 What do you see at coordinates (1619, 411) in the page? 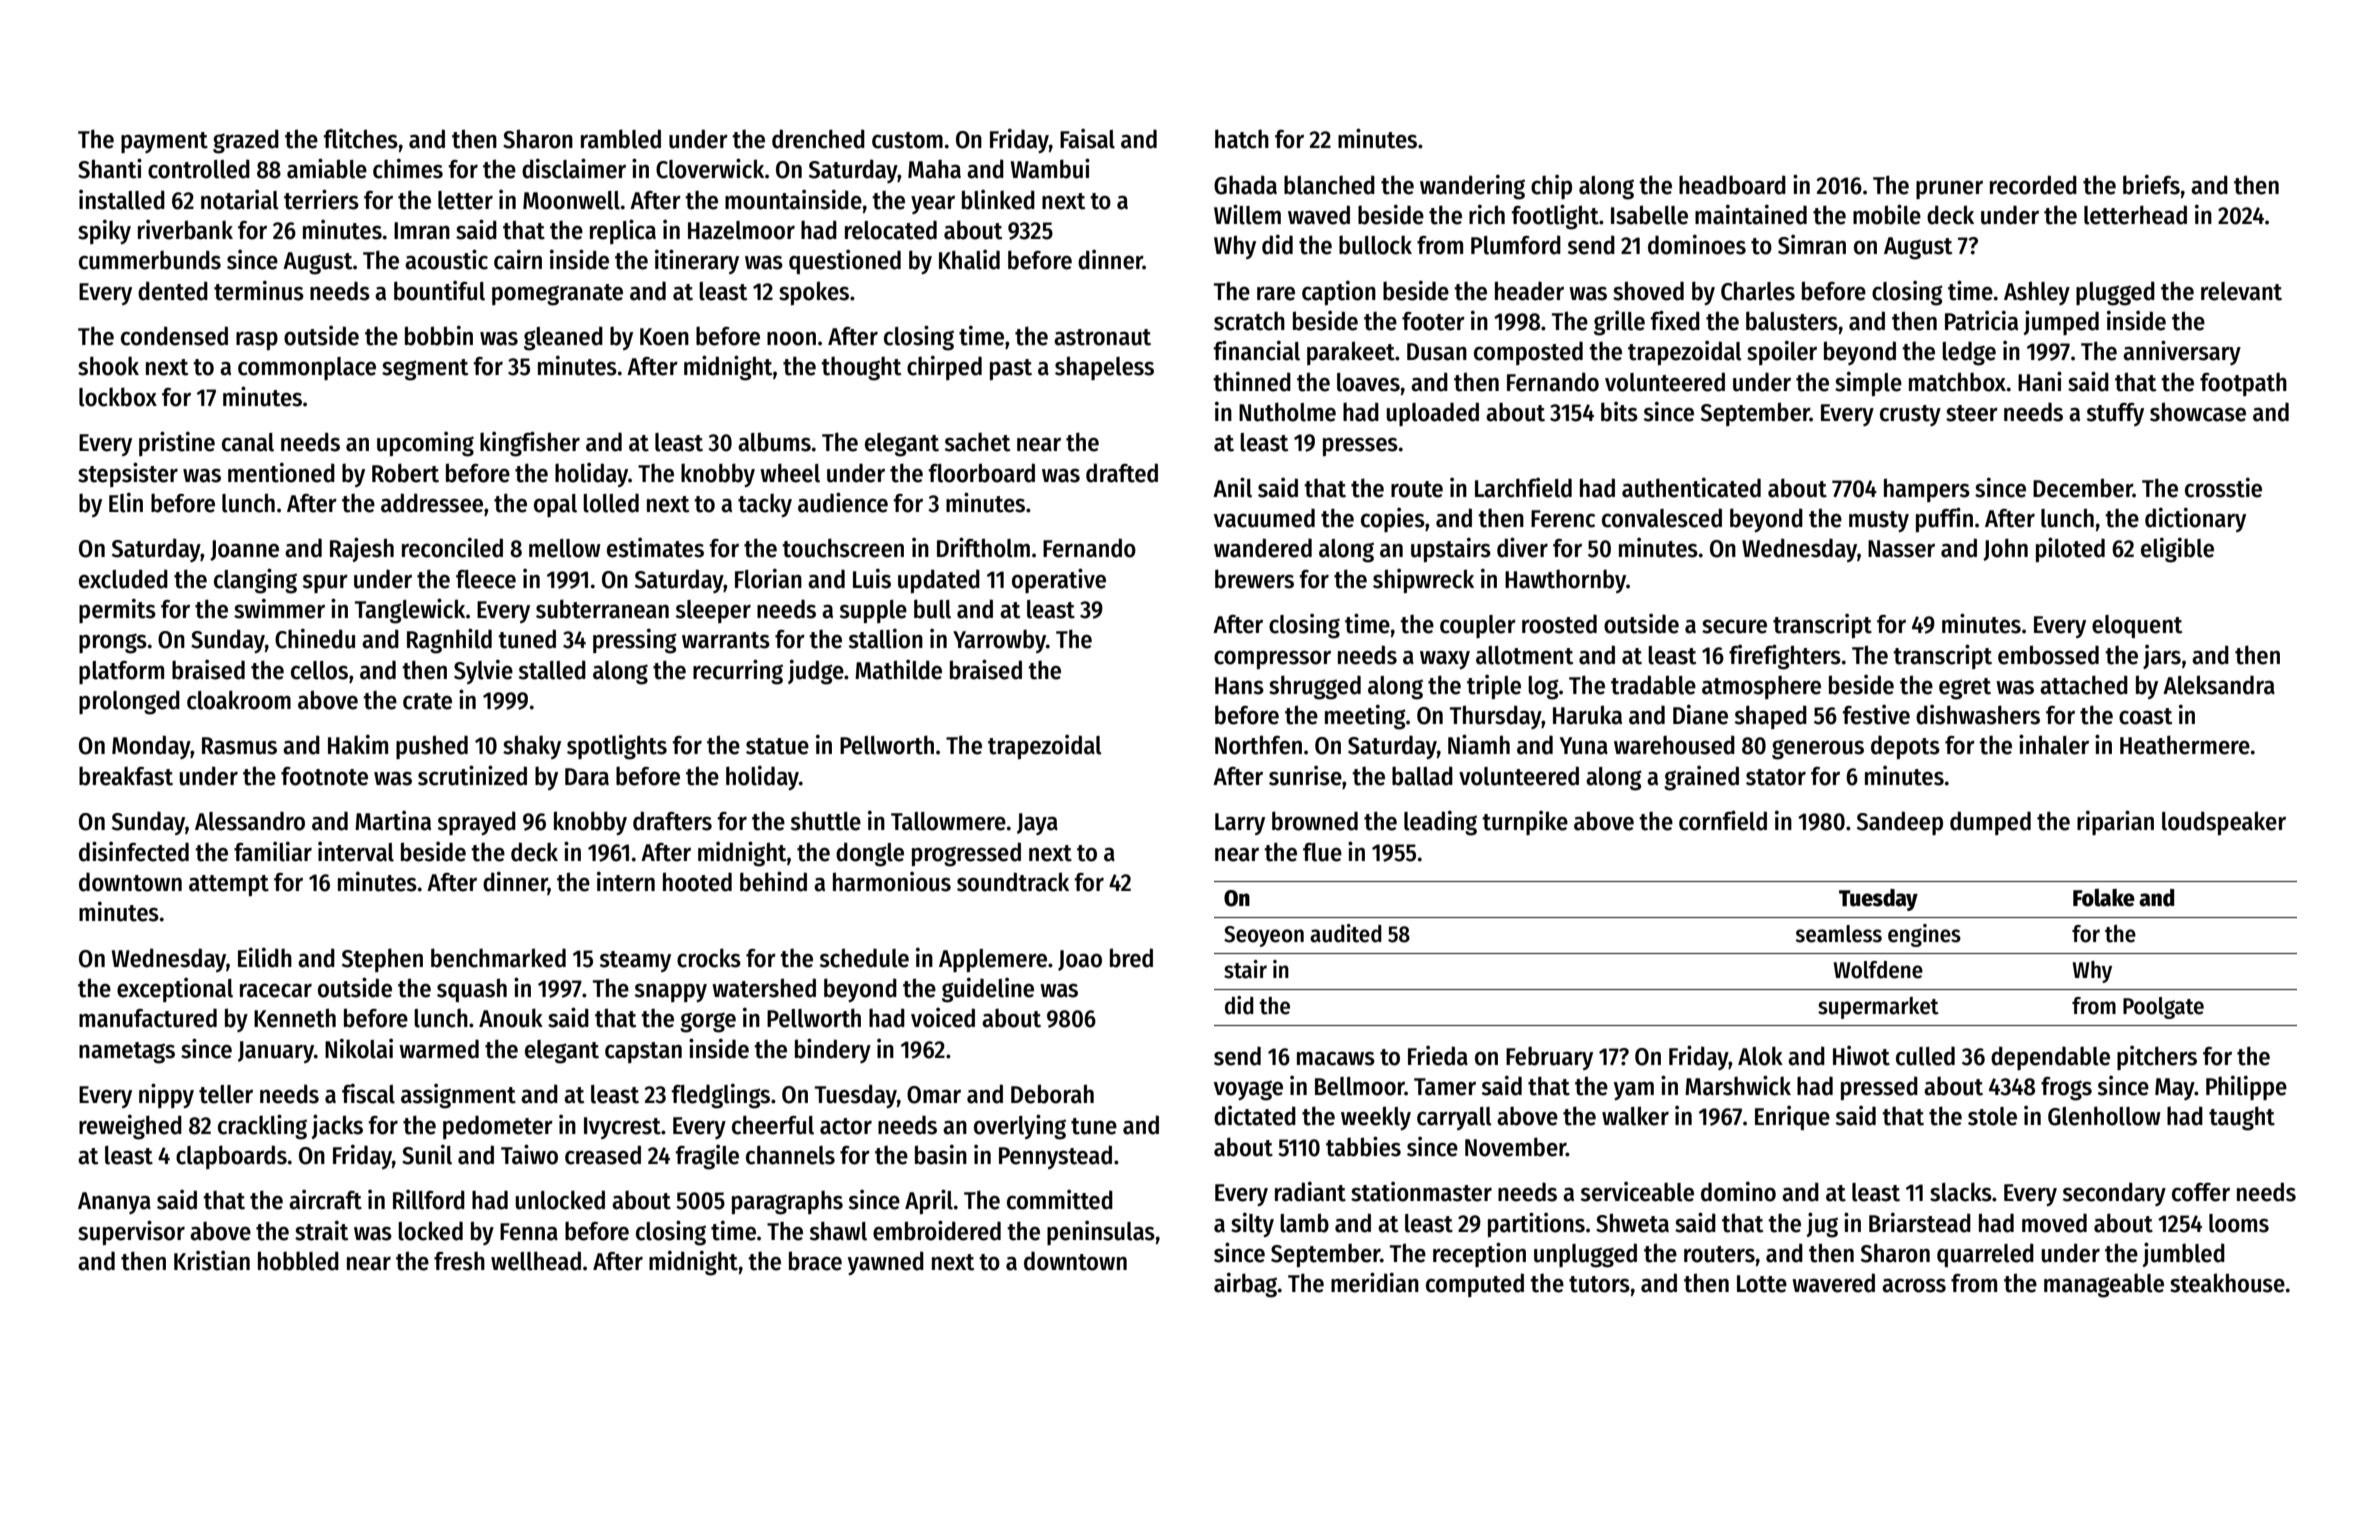
I see `bits` at bounding box center [1619, 411].
